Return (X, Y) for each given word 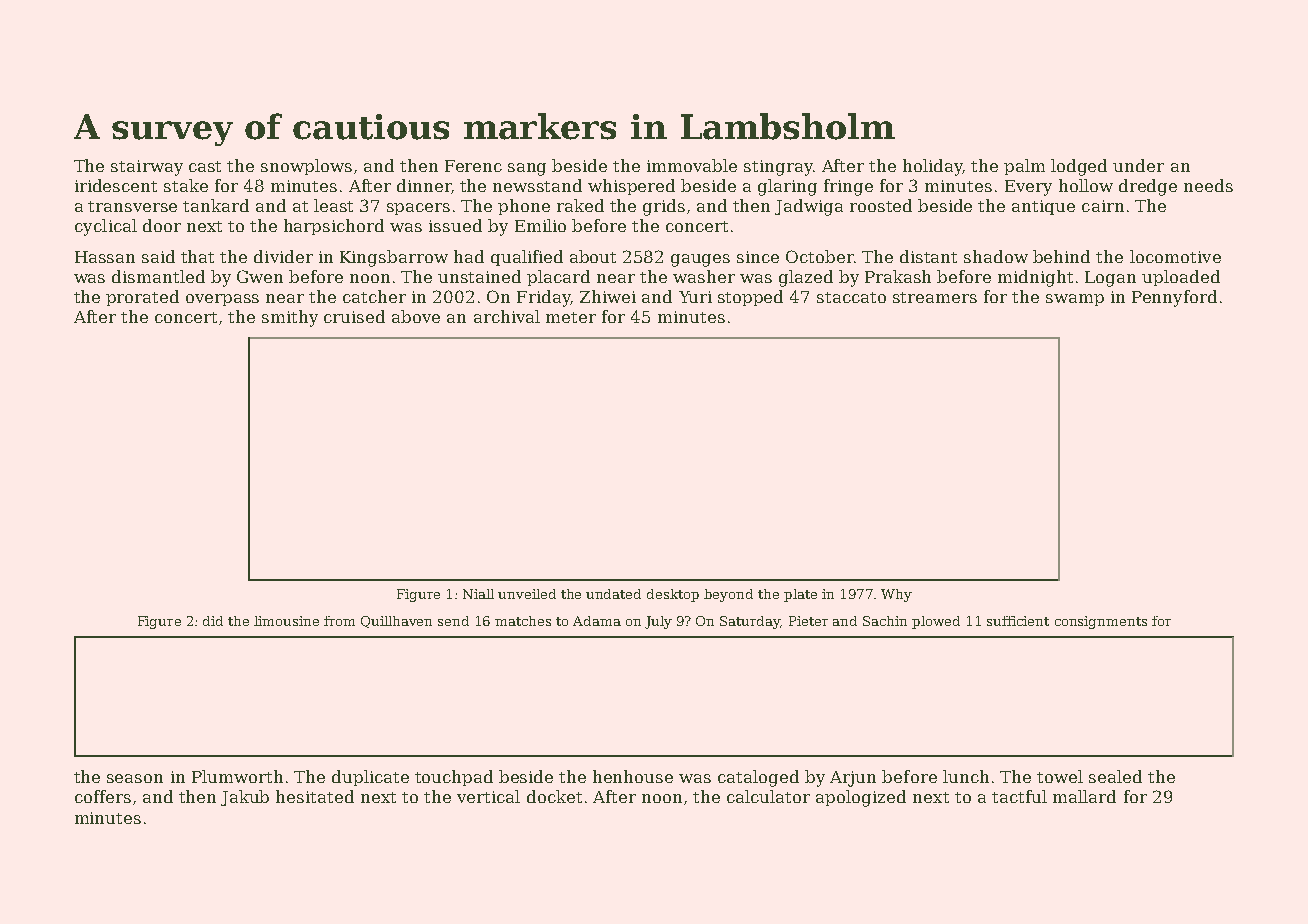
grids (664, 207)
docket (554, 796)
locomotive (1175, 256)
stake (186, 185)
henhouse (633, 776)
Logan (1110, 279)
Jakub (245, 798)
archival (507, 316)
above (416, 316)
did (213, 621)
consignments (1101, 622)
